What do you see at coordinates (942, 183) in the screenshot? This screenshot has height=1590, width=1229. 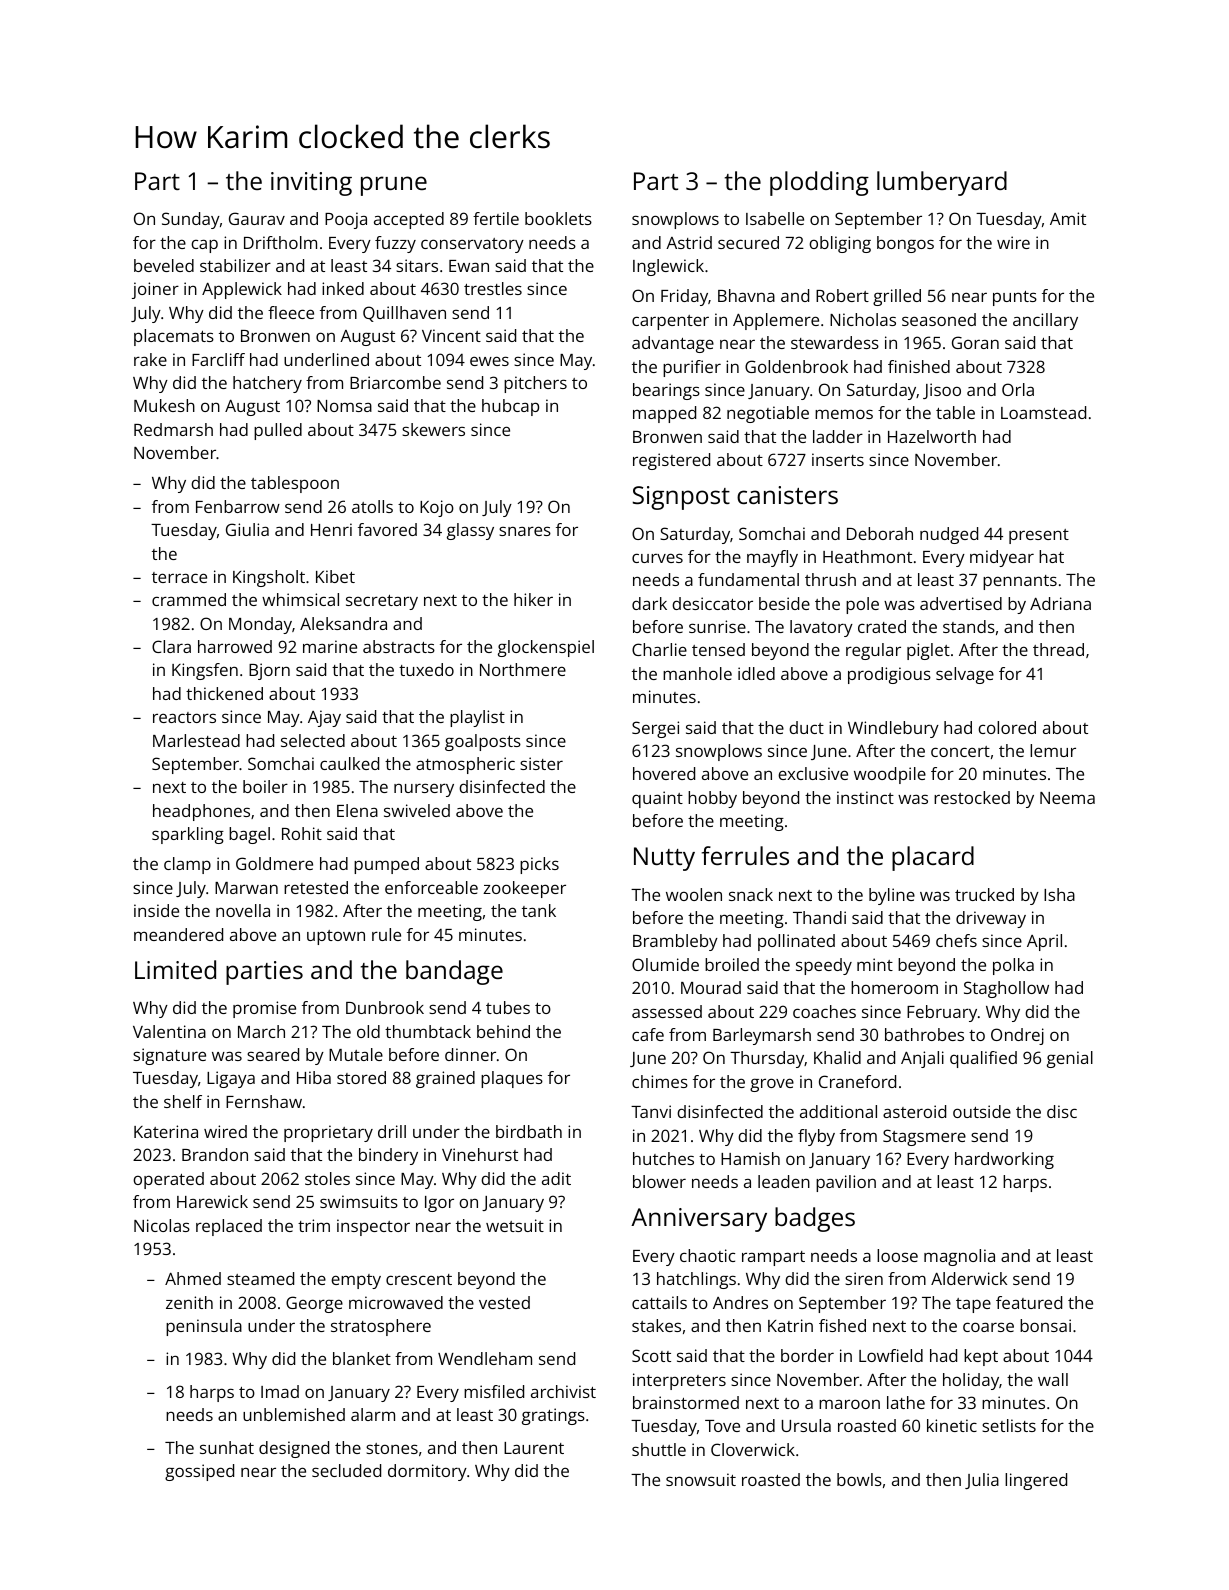 I see `lumberyard` at bounding box center [942, 183].
